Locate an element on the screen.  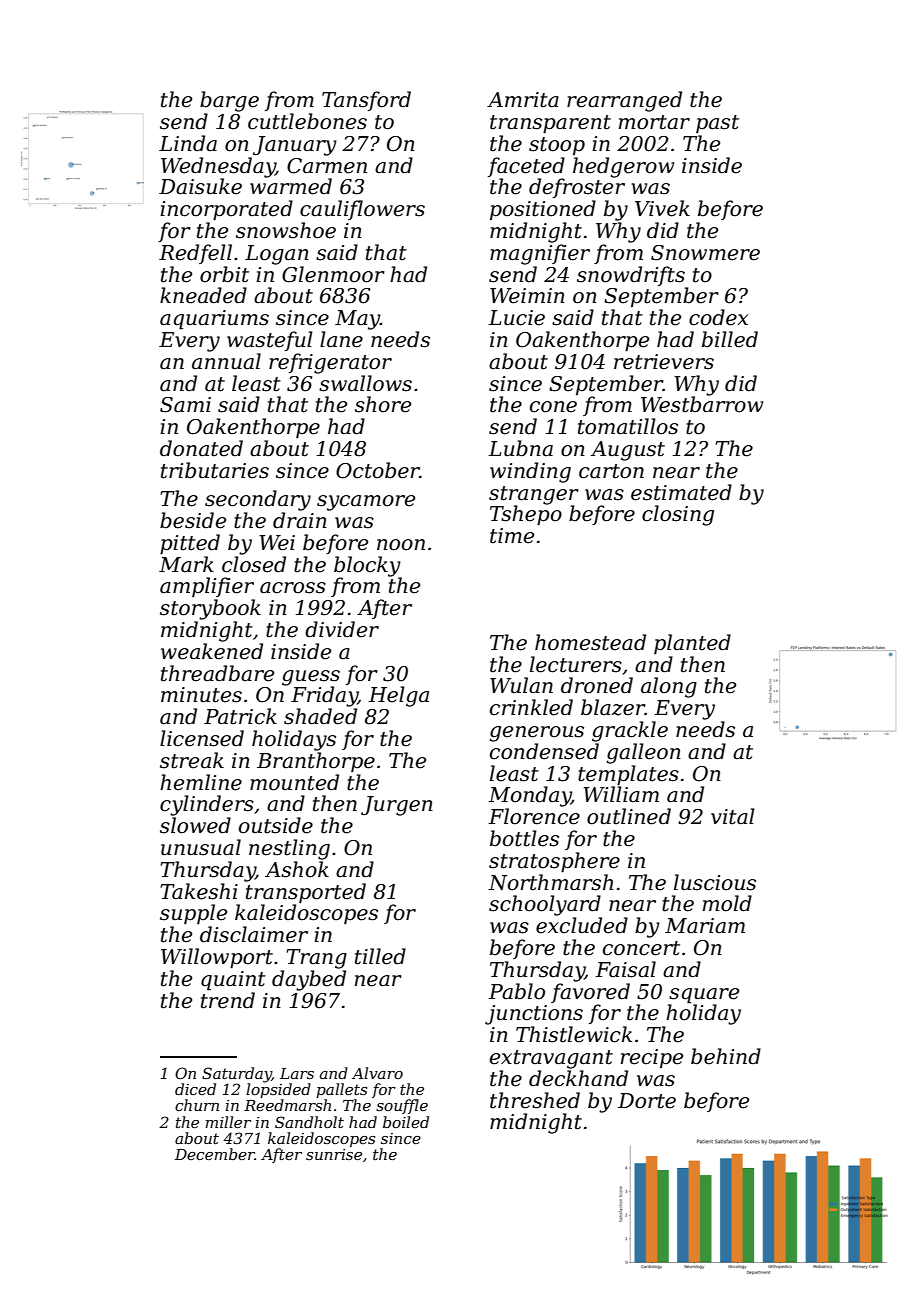
divider is located at coordinates (342, 629).
